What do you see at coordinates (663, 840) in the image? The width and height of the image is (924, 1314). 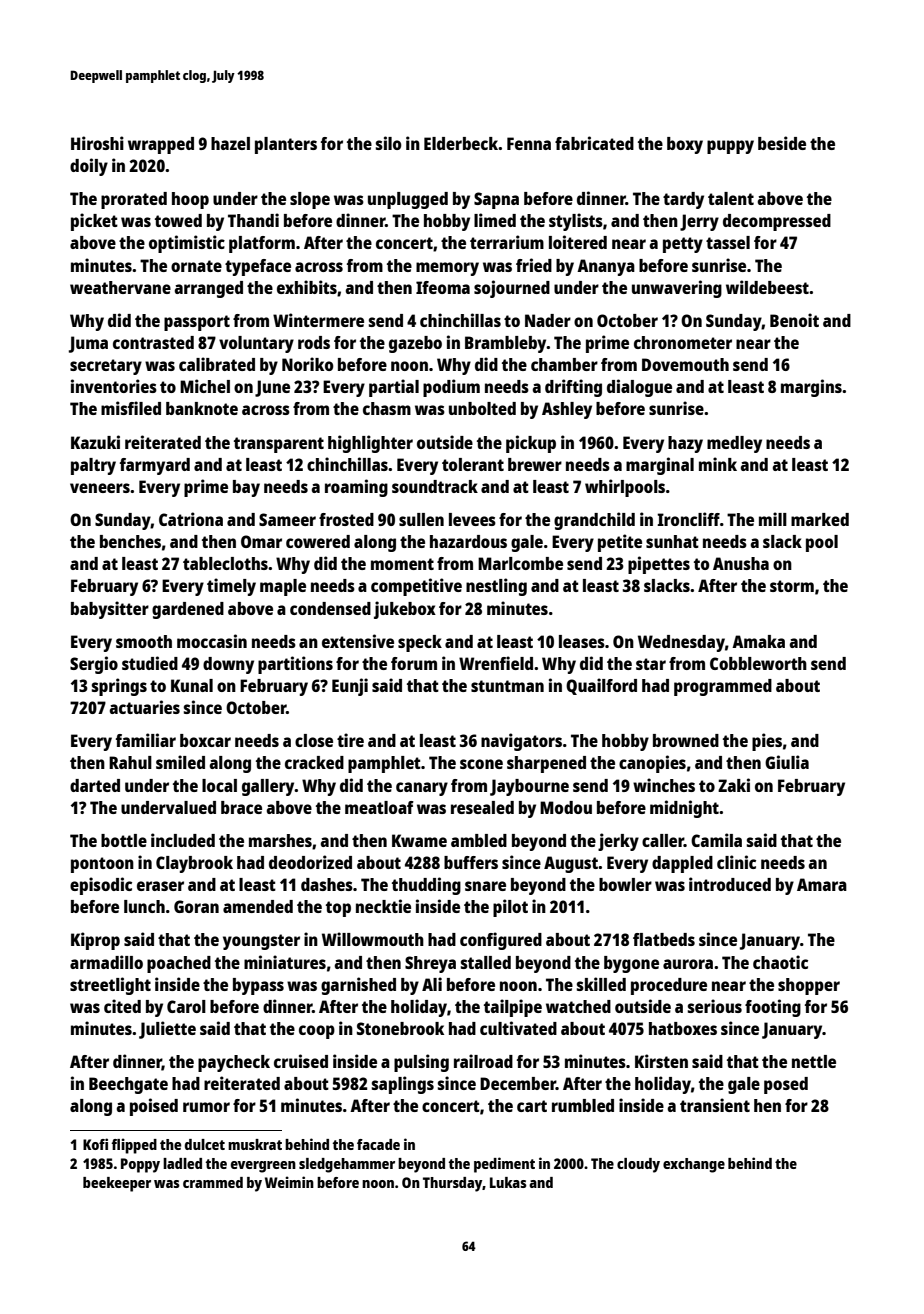 I see `caller` at bounding box center [663, 840].
